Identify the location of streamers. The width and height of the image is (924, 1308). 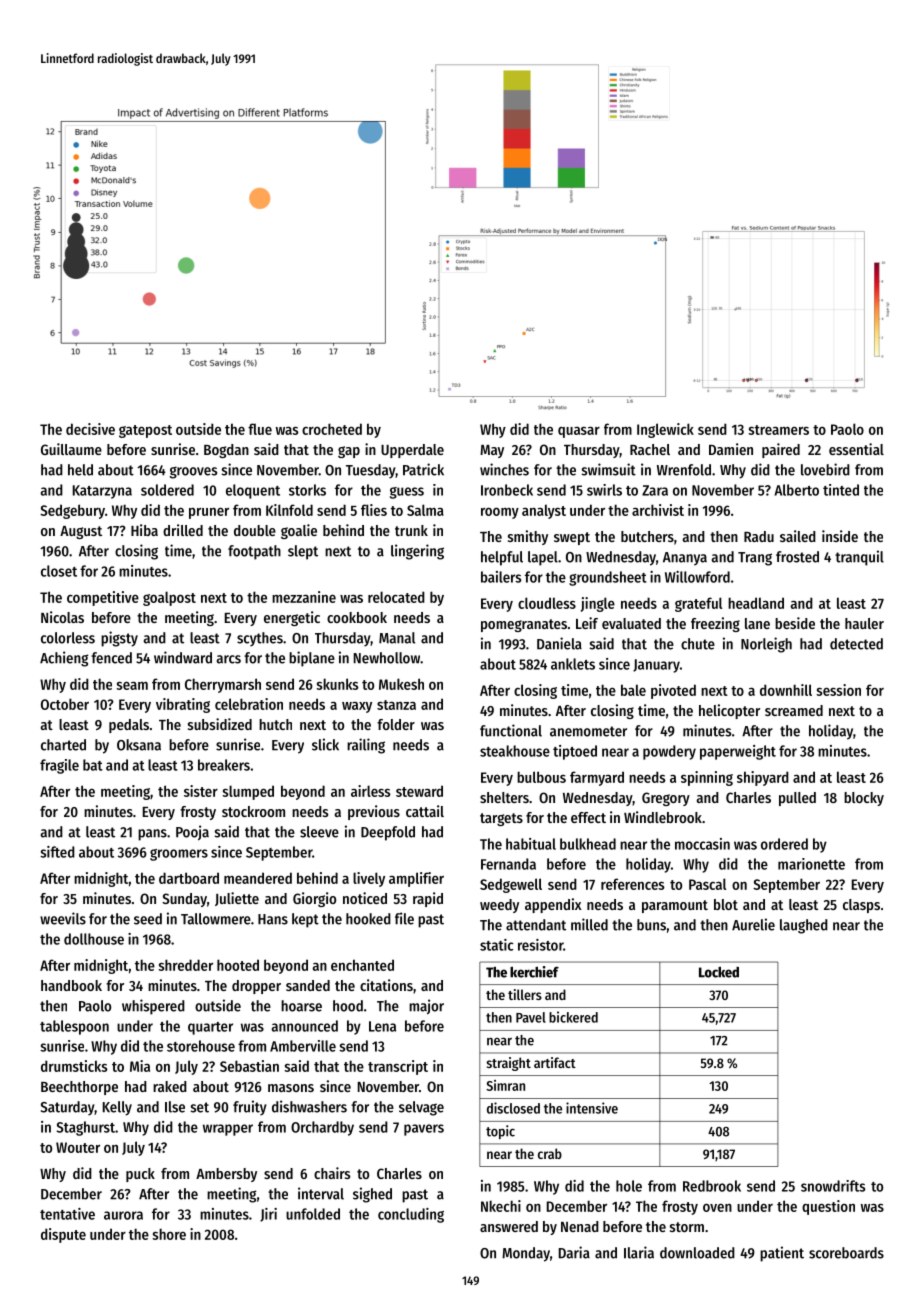
(778, 430).
